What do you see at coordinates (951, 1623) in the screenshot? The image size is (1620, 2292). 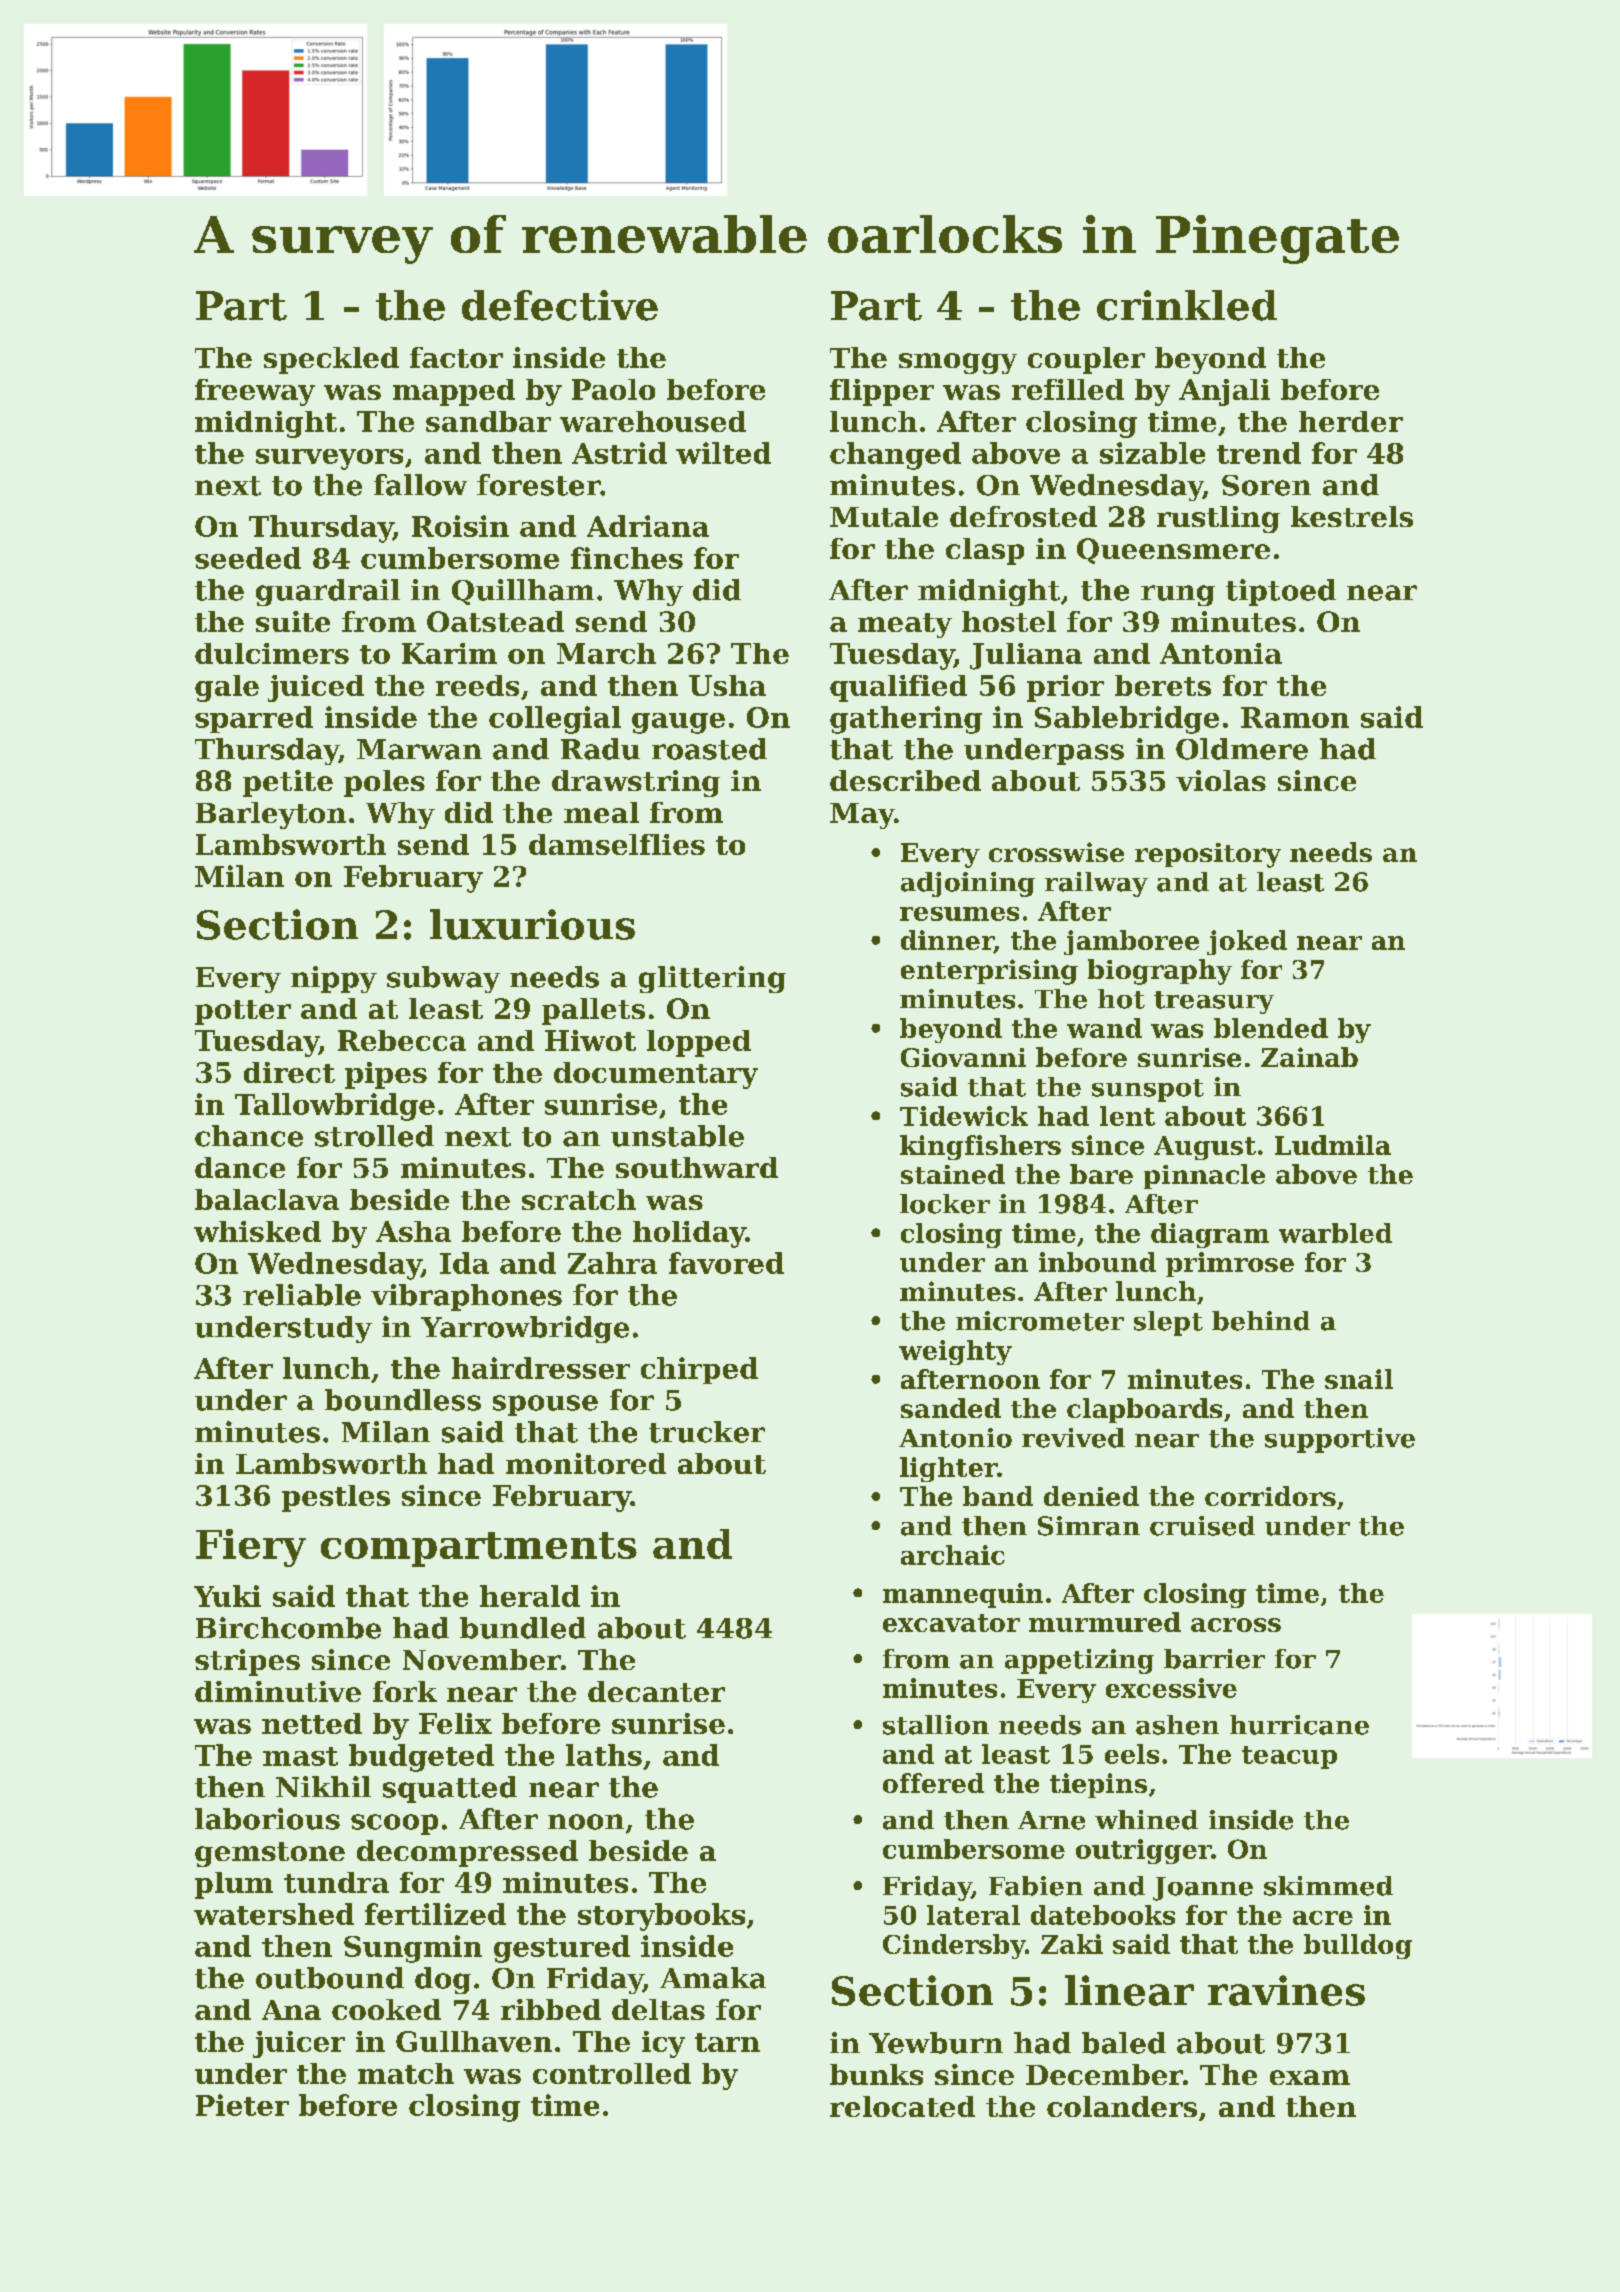 I see `excavator` at bounding box center [951, 1623].
